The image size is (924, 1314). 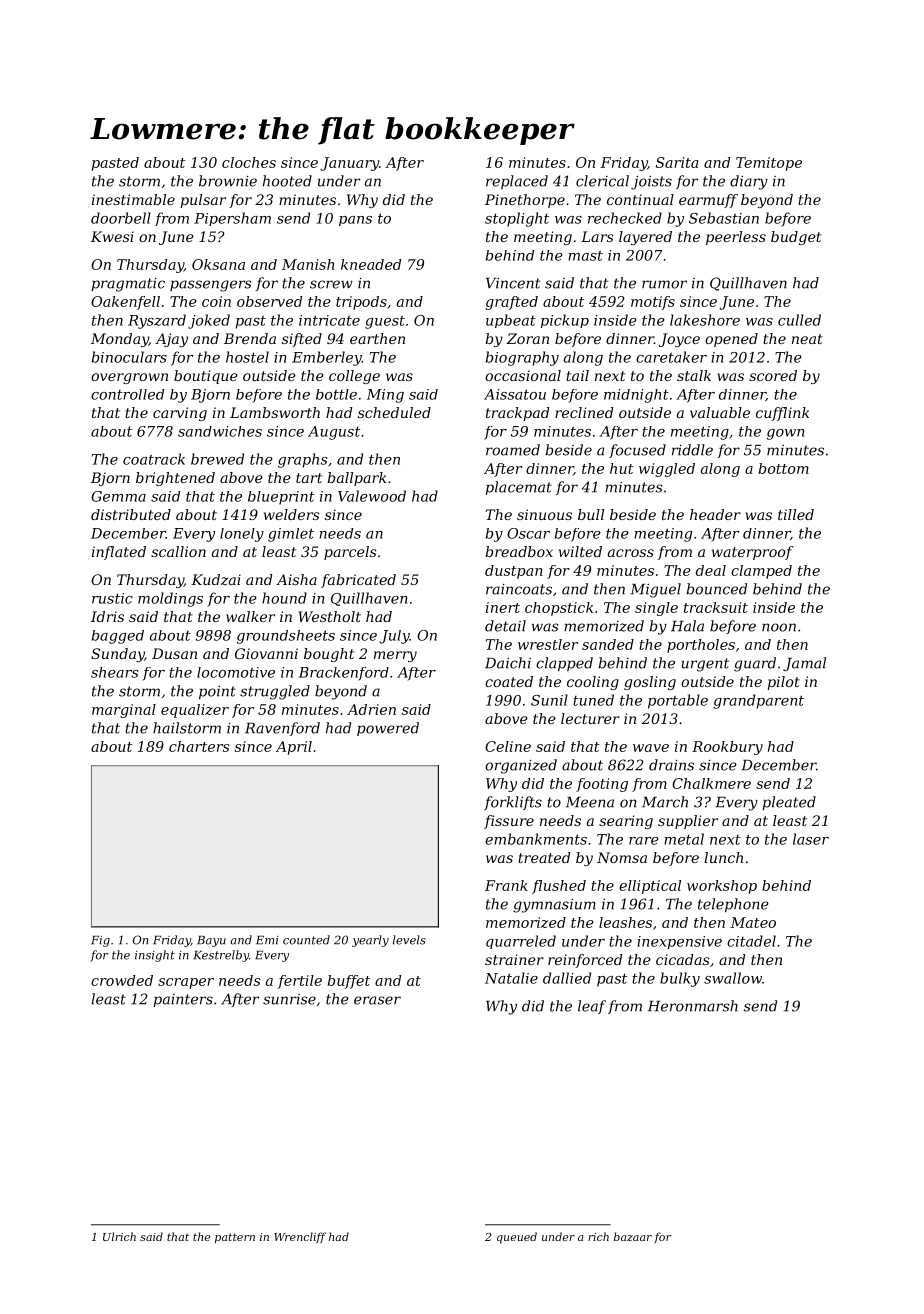 What do you see at coordinates (291, 535) in the document?
I see `gimlet` at bounding box center [291, 535].
